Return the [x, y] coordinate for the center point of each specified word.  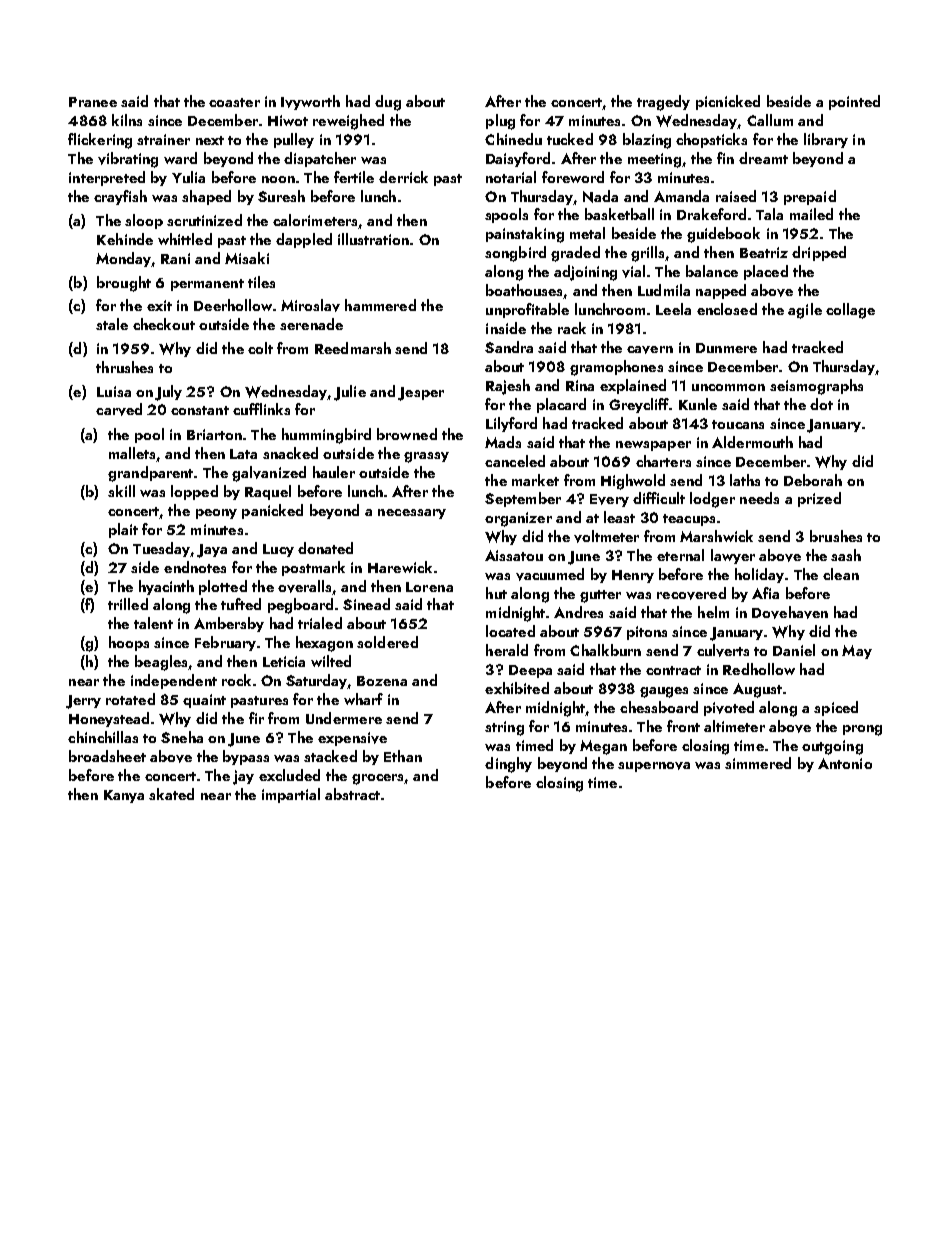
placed [766, 272]
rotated [130, 699]
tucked [570, 139]
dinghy [508, 765]
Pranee [93, 102]
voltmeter [606, 536]
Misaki [247, 258]
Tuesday [161, 549]
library [826, 140]
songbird [515, 254]
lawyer [733, 556]
